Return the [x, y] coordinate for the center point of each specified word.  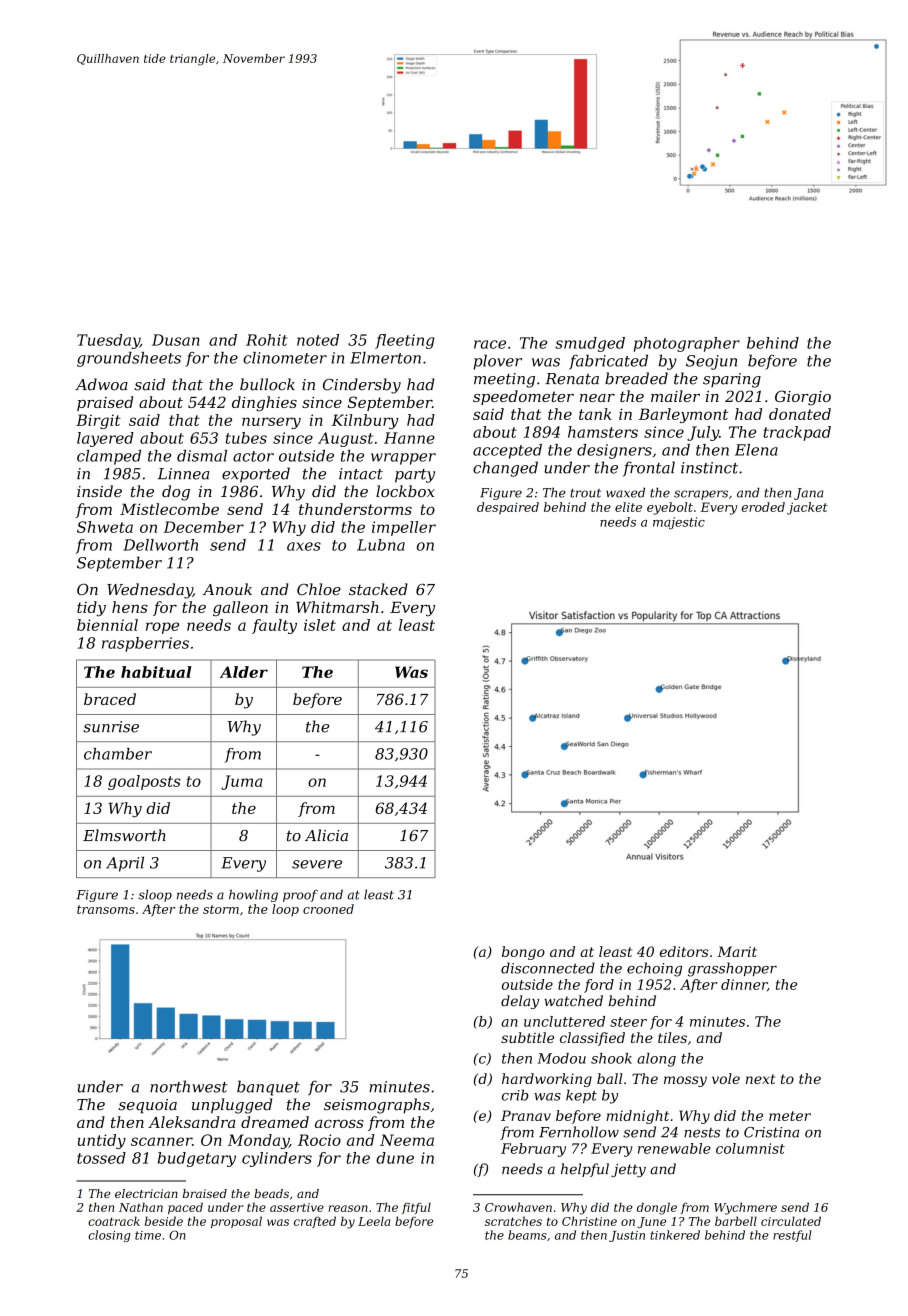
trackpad [797, 433]
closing [109, 1236]
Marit [737, 951]
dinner [744, 985]
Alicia [326, 835]
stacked [378, 589]
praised [105, 403]
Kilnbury [365, 421]
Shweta [105, 527]
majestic [679, 523]
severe [317, 864]
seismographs [377, 1106]
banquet [268, 1088]
